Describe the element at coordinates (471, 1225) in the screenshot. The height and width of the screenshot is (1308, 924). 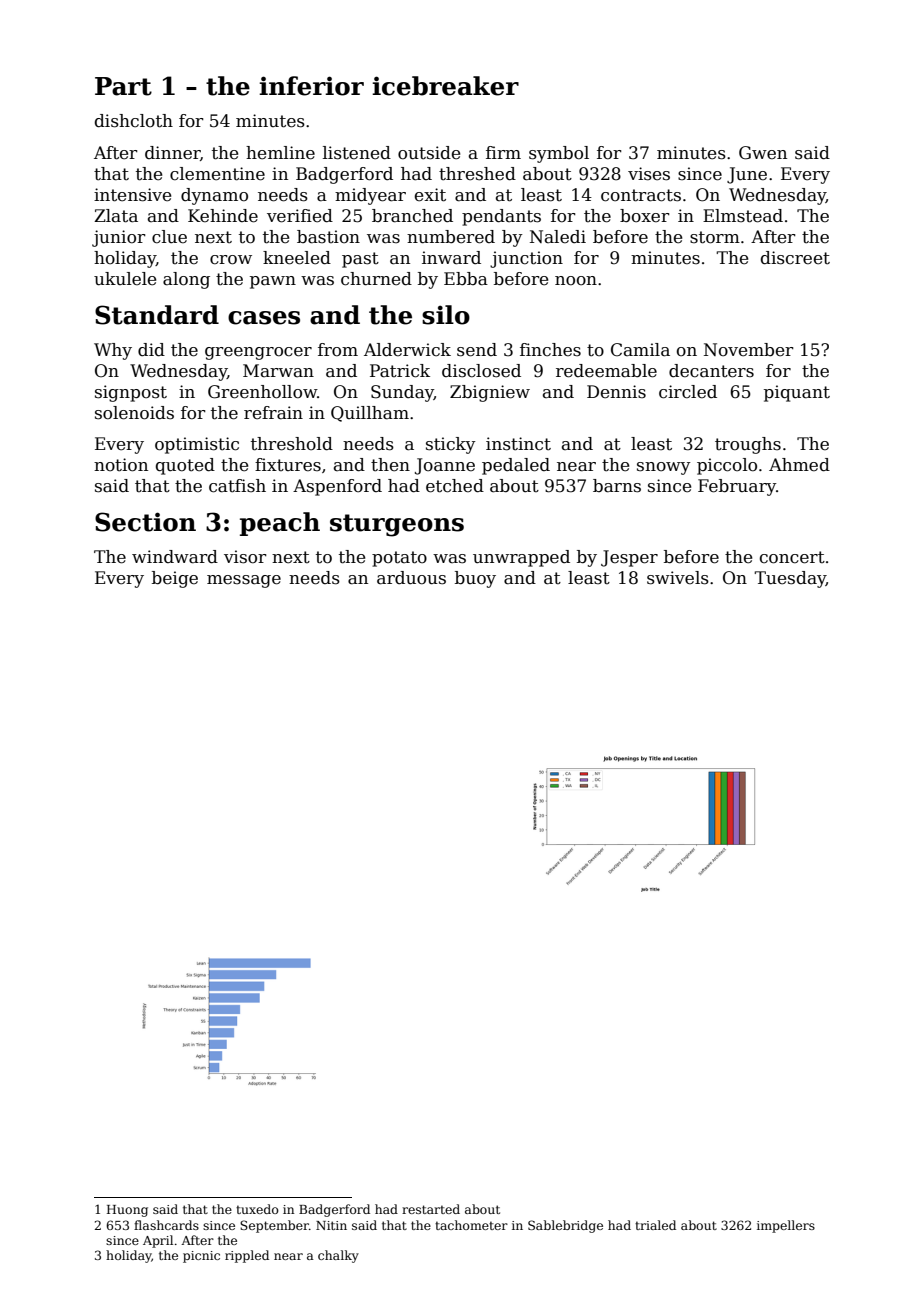
I see `tachometer` at that location.
